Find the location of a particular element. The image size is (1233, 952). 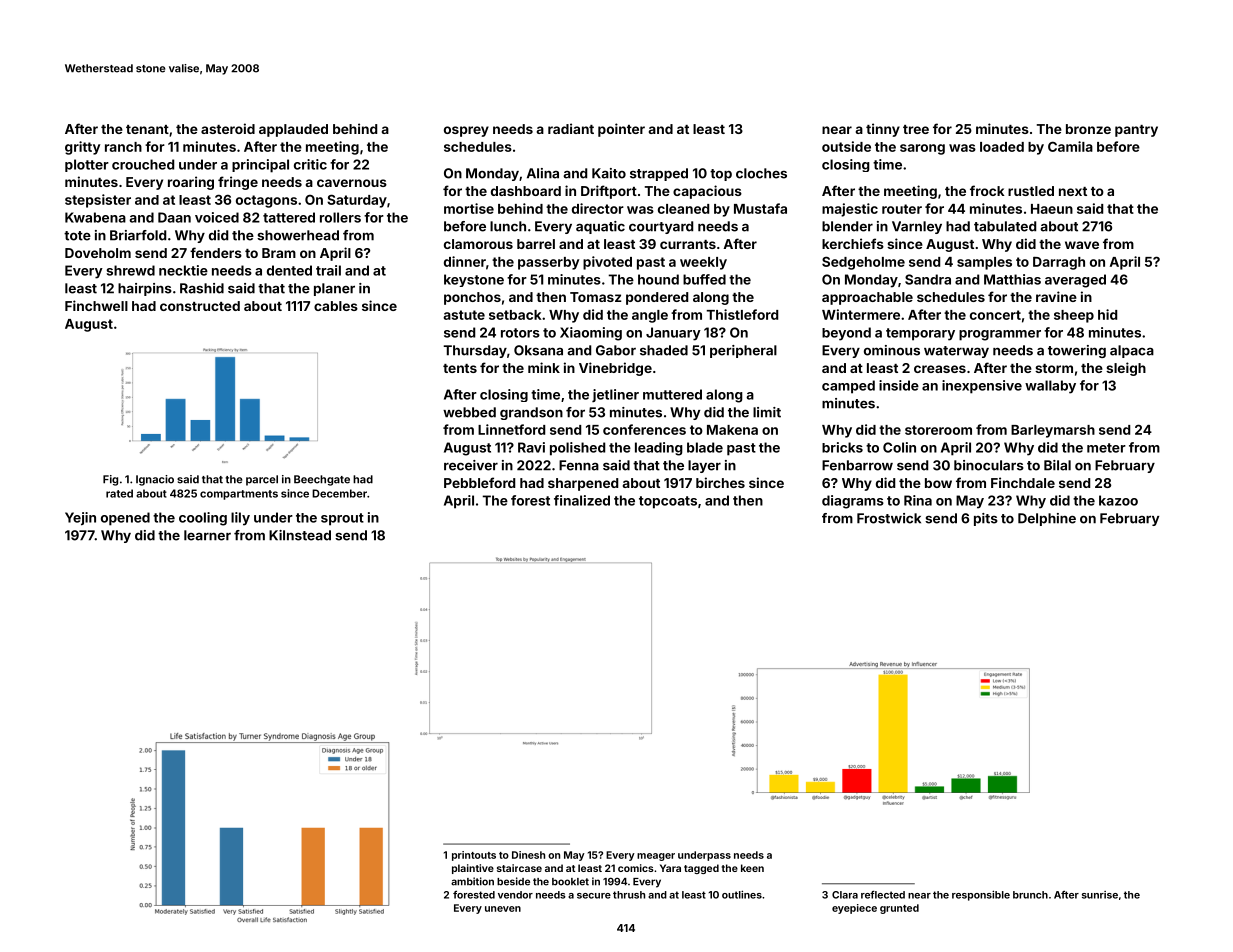

cleaned is located at coordinates (683, 209).
